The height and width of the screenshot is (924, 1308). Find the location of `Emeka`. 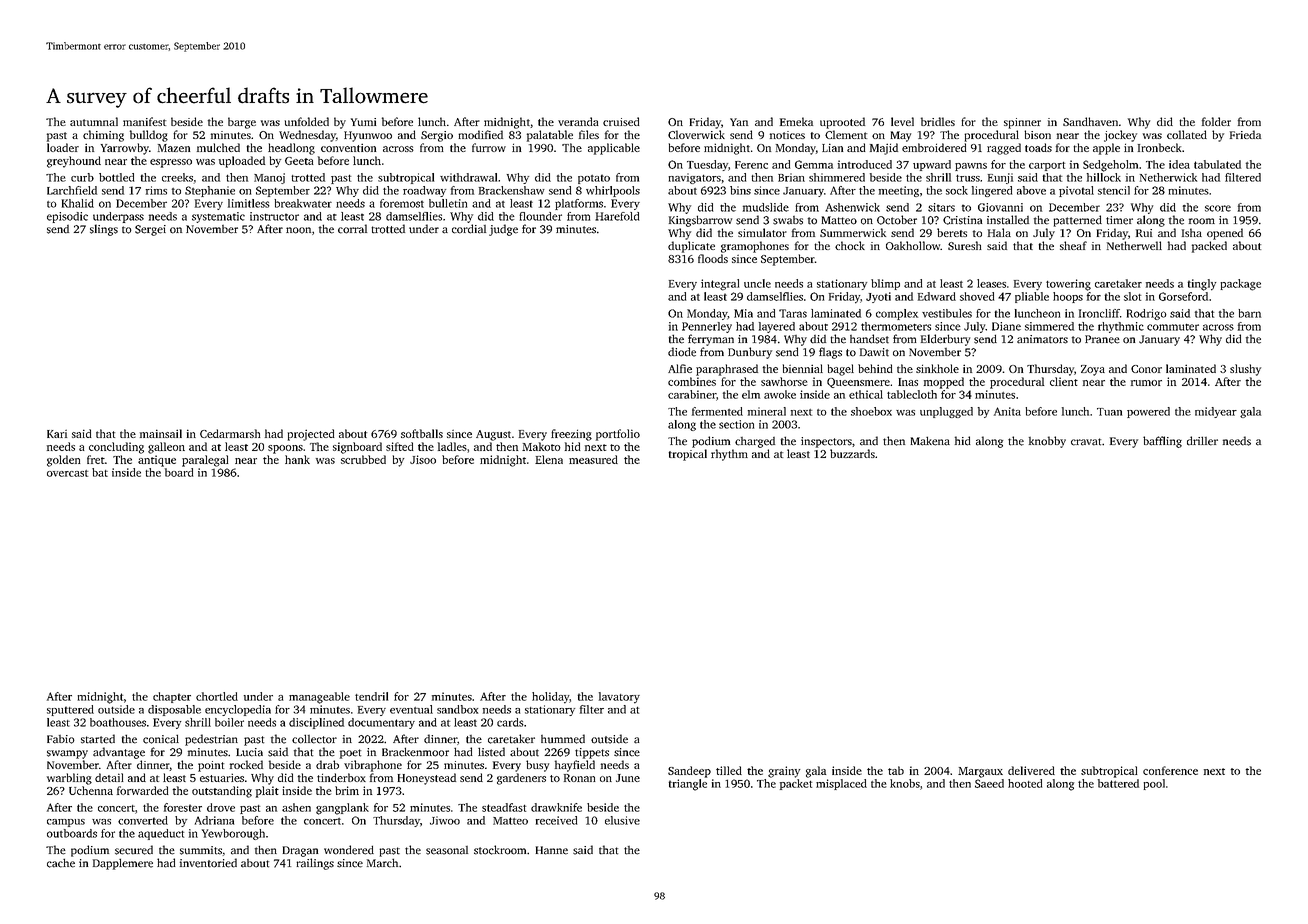

Emeka is located at coordinates (796, 121).
